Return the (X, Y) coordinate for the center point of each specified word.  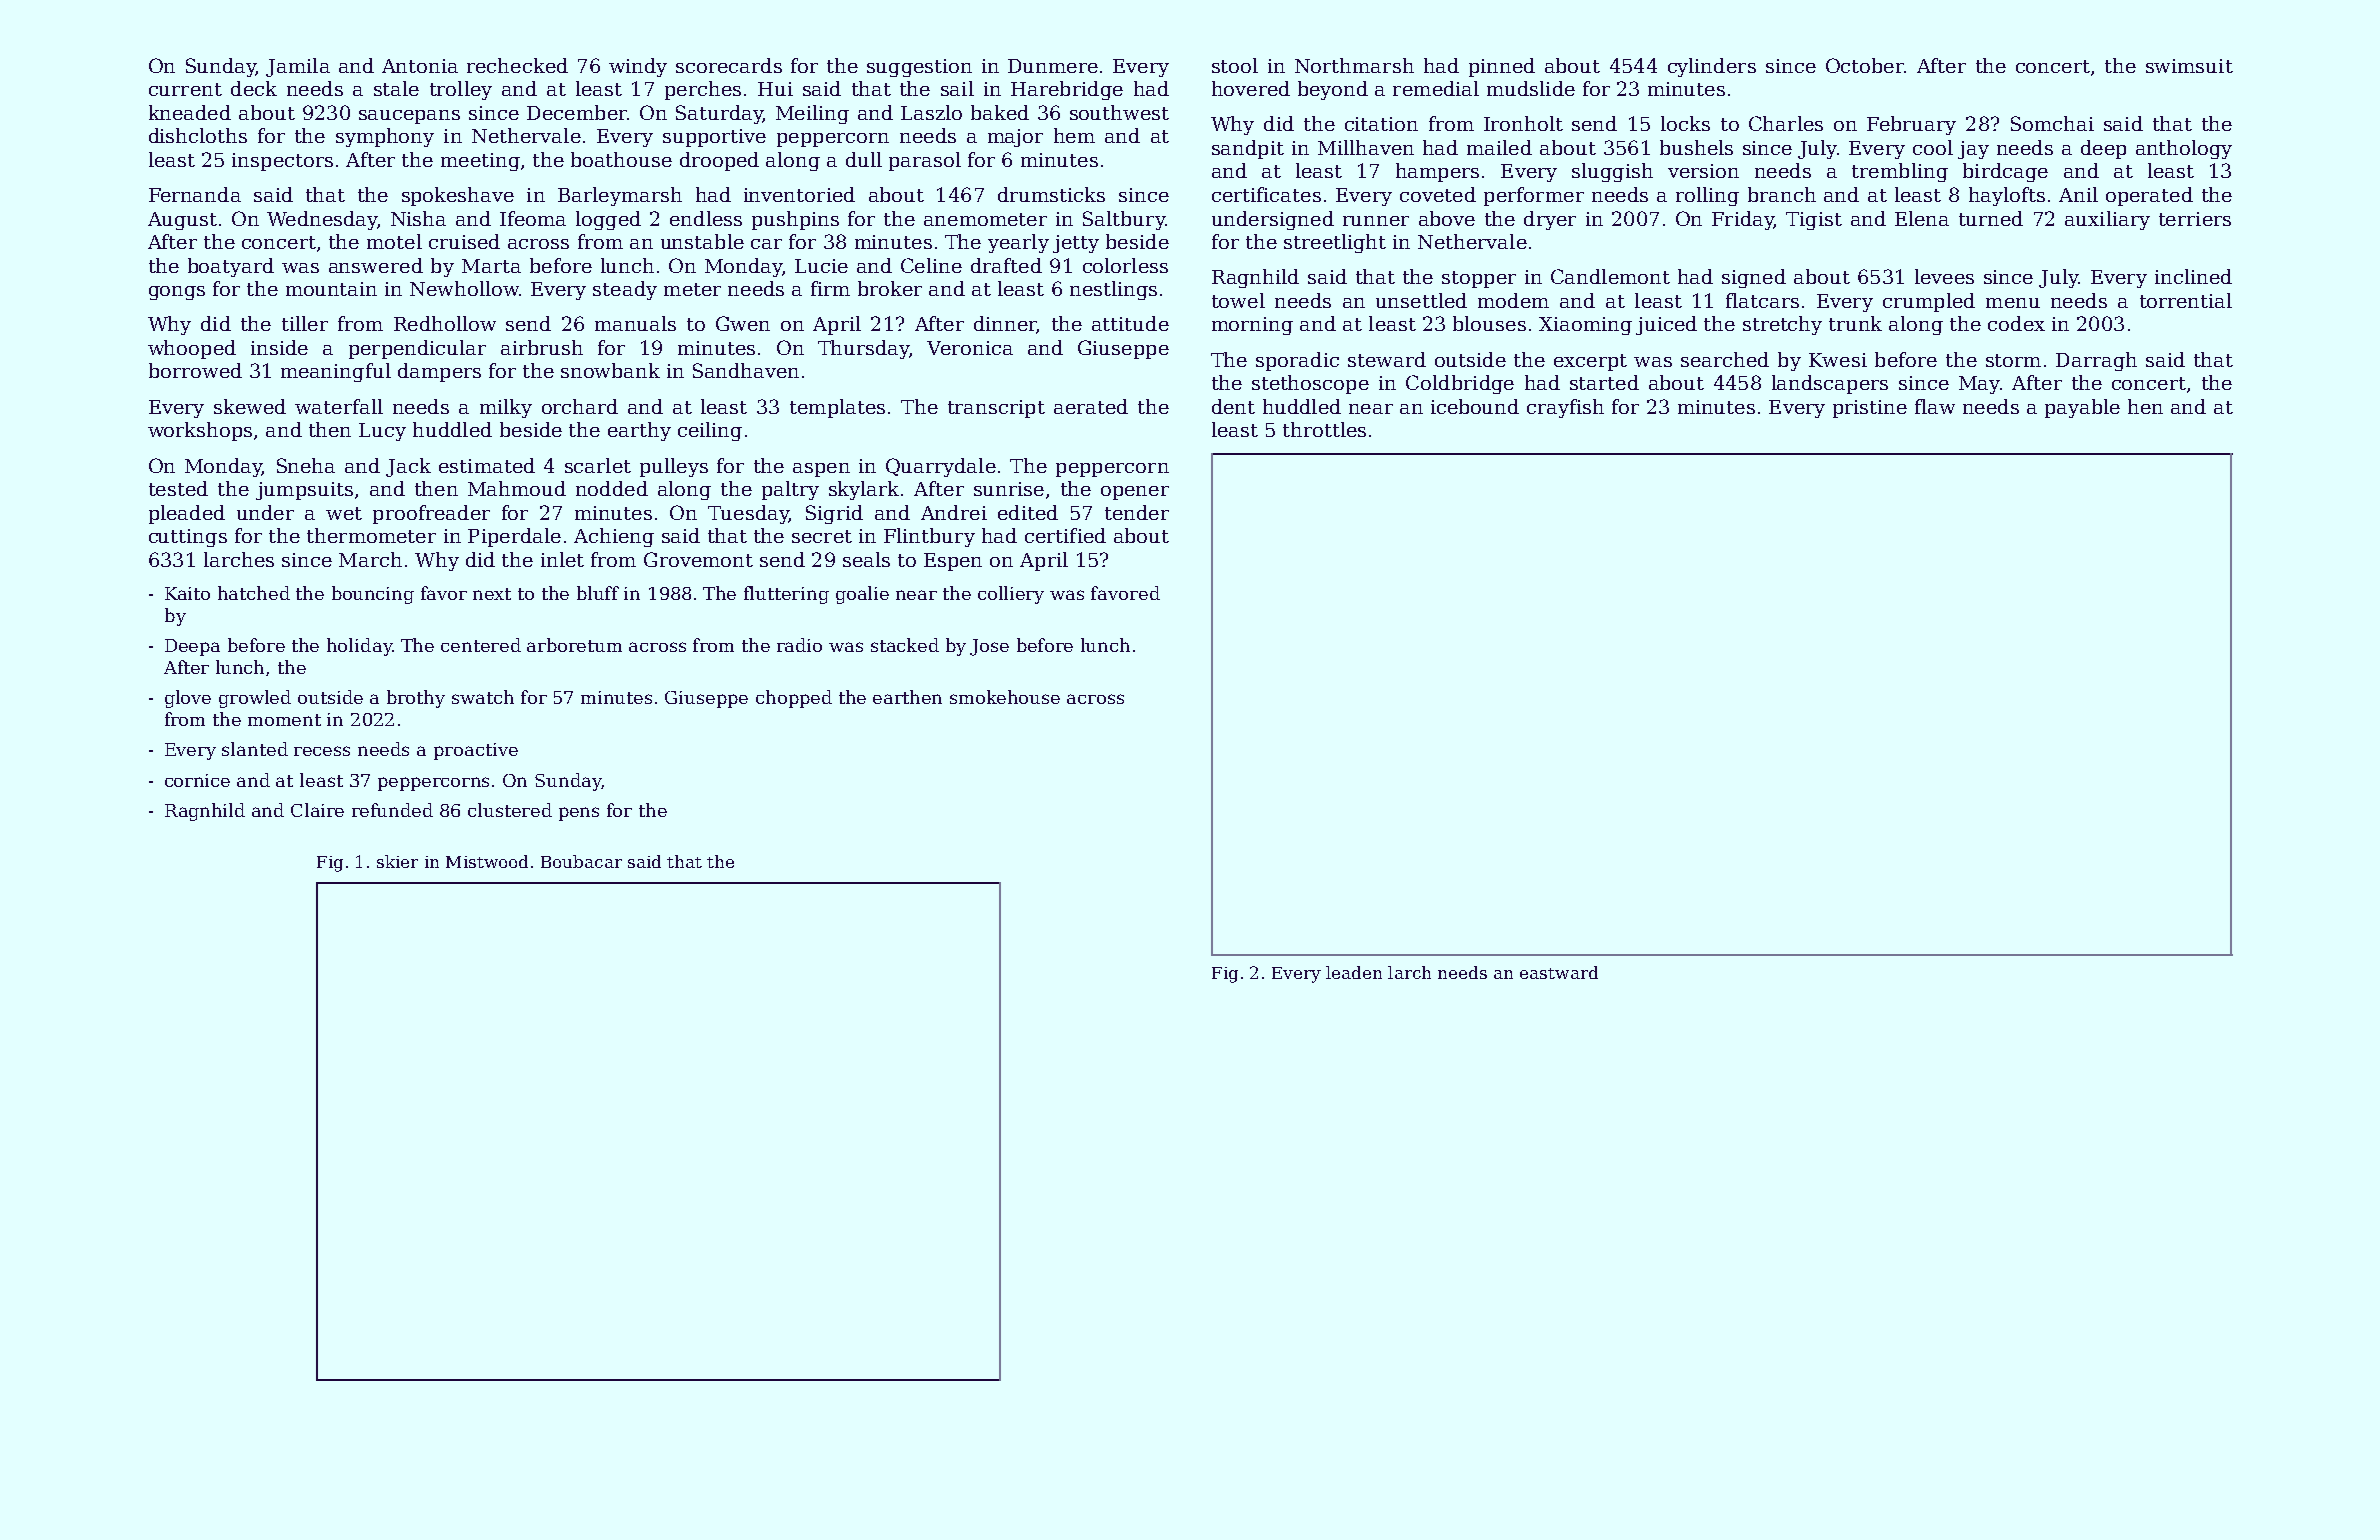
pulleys (674, 467)
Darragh (2096, 361)
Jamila (298, 67)
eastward (1559, 972)
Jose (989, 647)
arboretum (574, 645)
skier (397, 861)
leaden (1354, 972)
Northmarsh (1354, 65)
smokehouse (1005, 697)
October (1865, 65)
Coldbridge (1460, 384)
